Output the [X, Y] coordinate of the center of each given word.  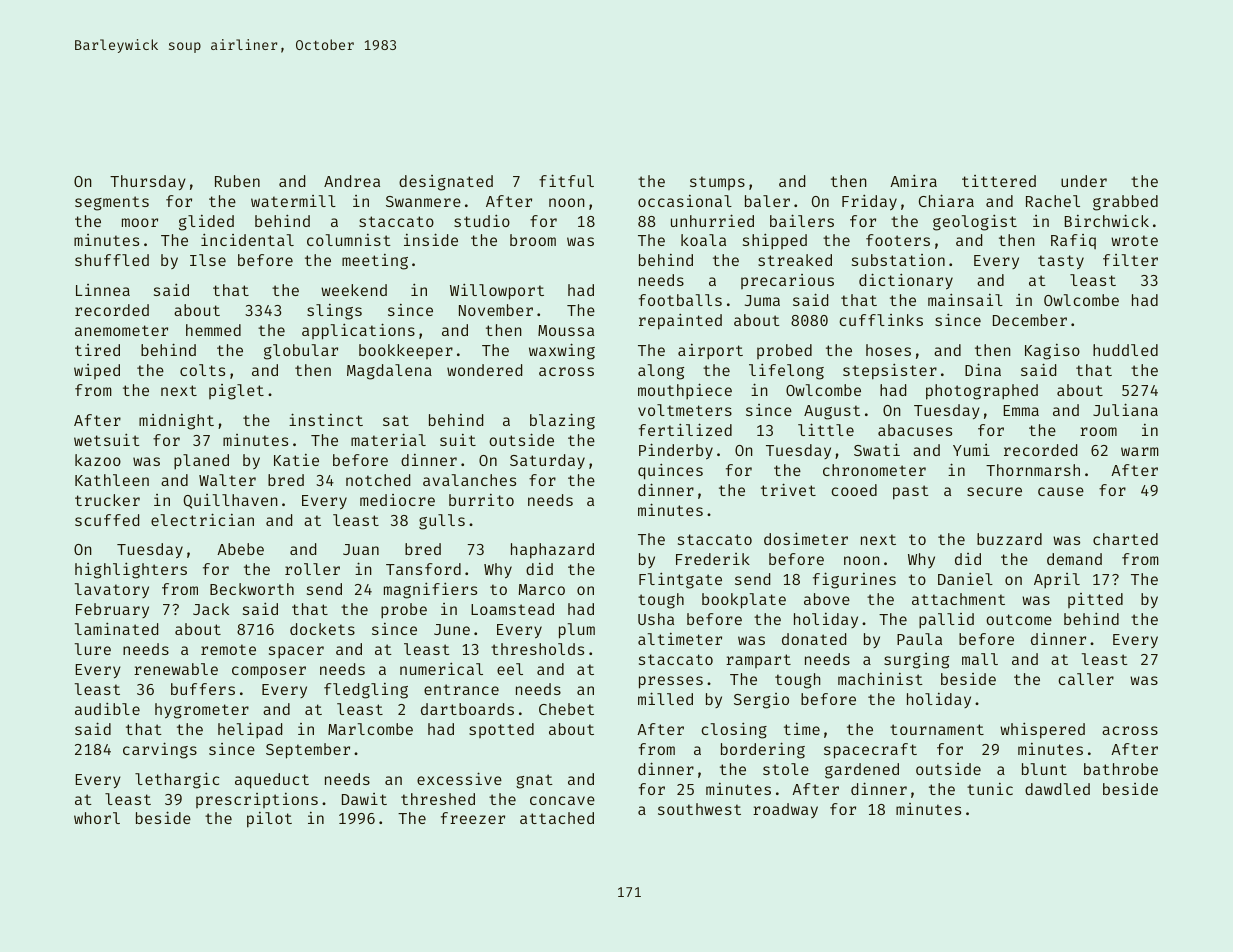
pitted [1095, 600]
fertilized [685, 429]
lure [93, 649]
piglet [236, 392]
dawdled [1057, 789]
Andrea [352, 181]
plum [577, 631]
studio [482, 220]
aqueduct [272, 781]
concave [562, 800]
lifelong [786, 371]
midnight [176, 422]
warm [1140, 451]
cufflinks [881, 320]
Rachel [1053, 201]
